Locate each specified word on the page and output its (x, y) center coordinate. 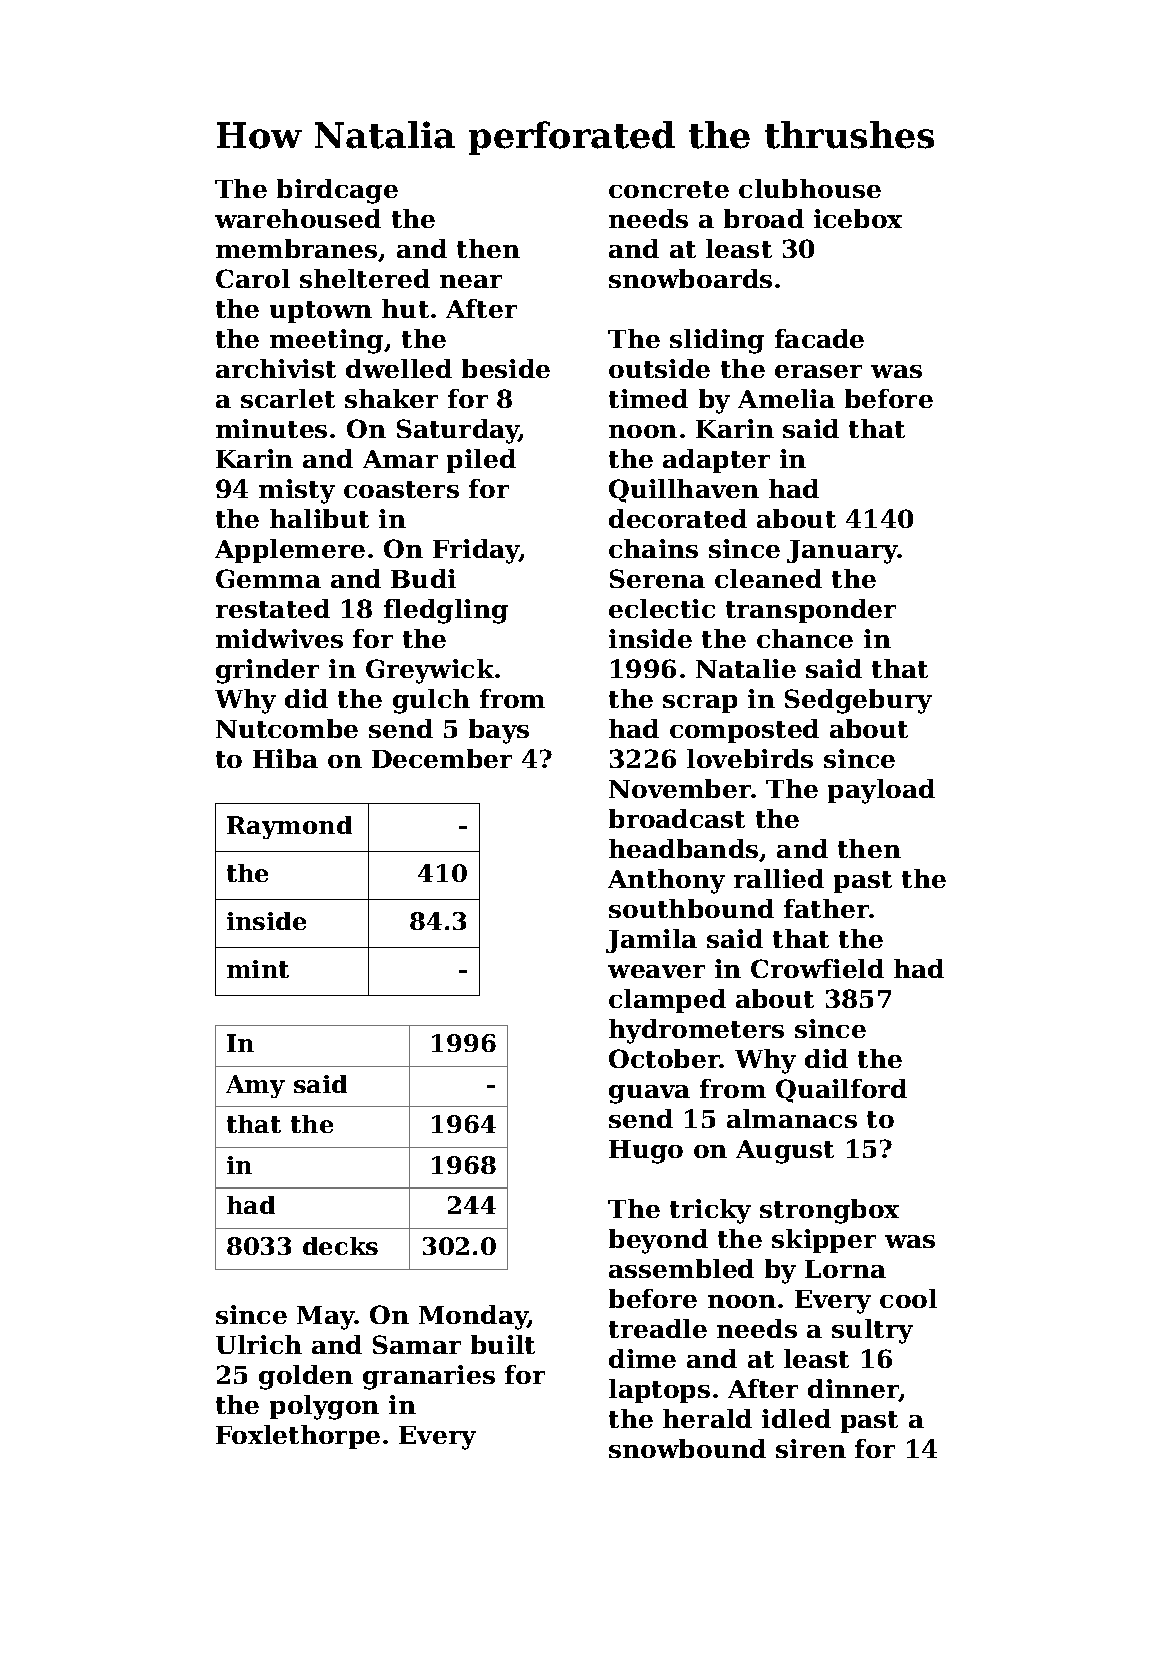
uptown (321, 312)
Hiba (285, 758)
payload (881, 791)
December (442, 758)
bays (499, 731)
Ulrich (259, 1344)
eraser (818, 371)
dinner (853, 1390)
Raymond (289, 827)
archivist (276, 368)
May (326, 1318)
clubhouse (810, 188)
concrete (669, 189)
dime (642, 1358)
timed (648, 398)
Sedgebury (858, 701)
